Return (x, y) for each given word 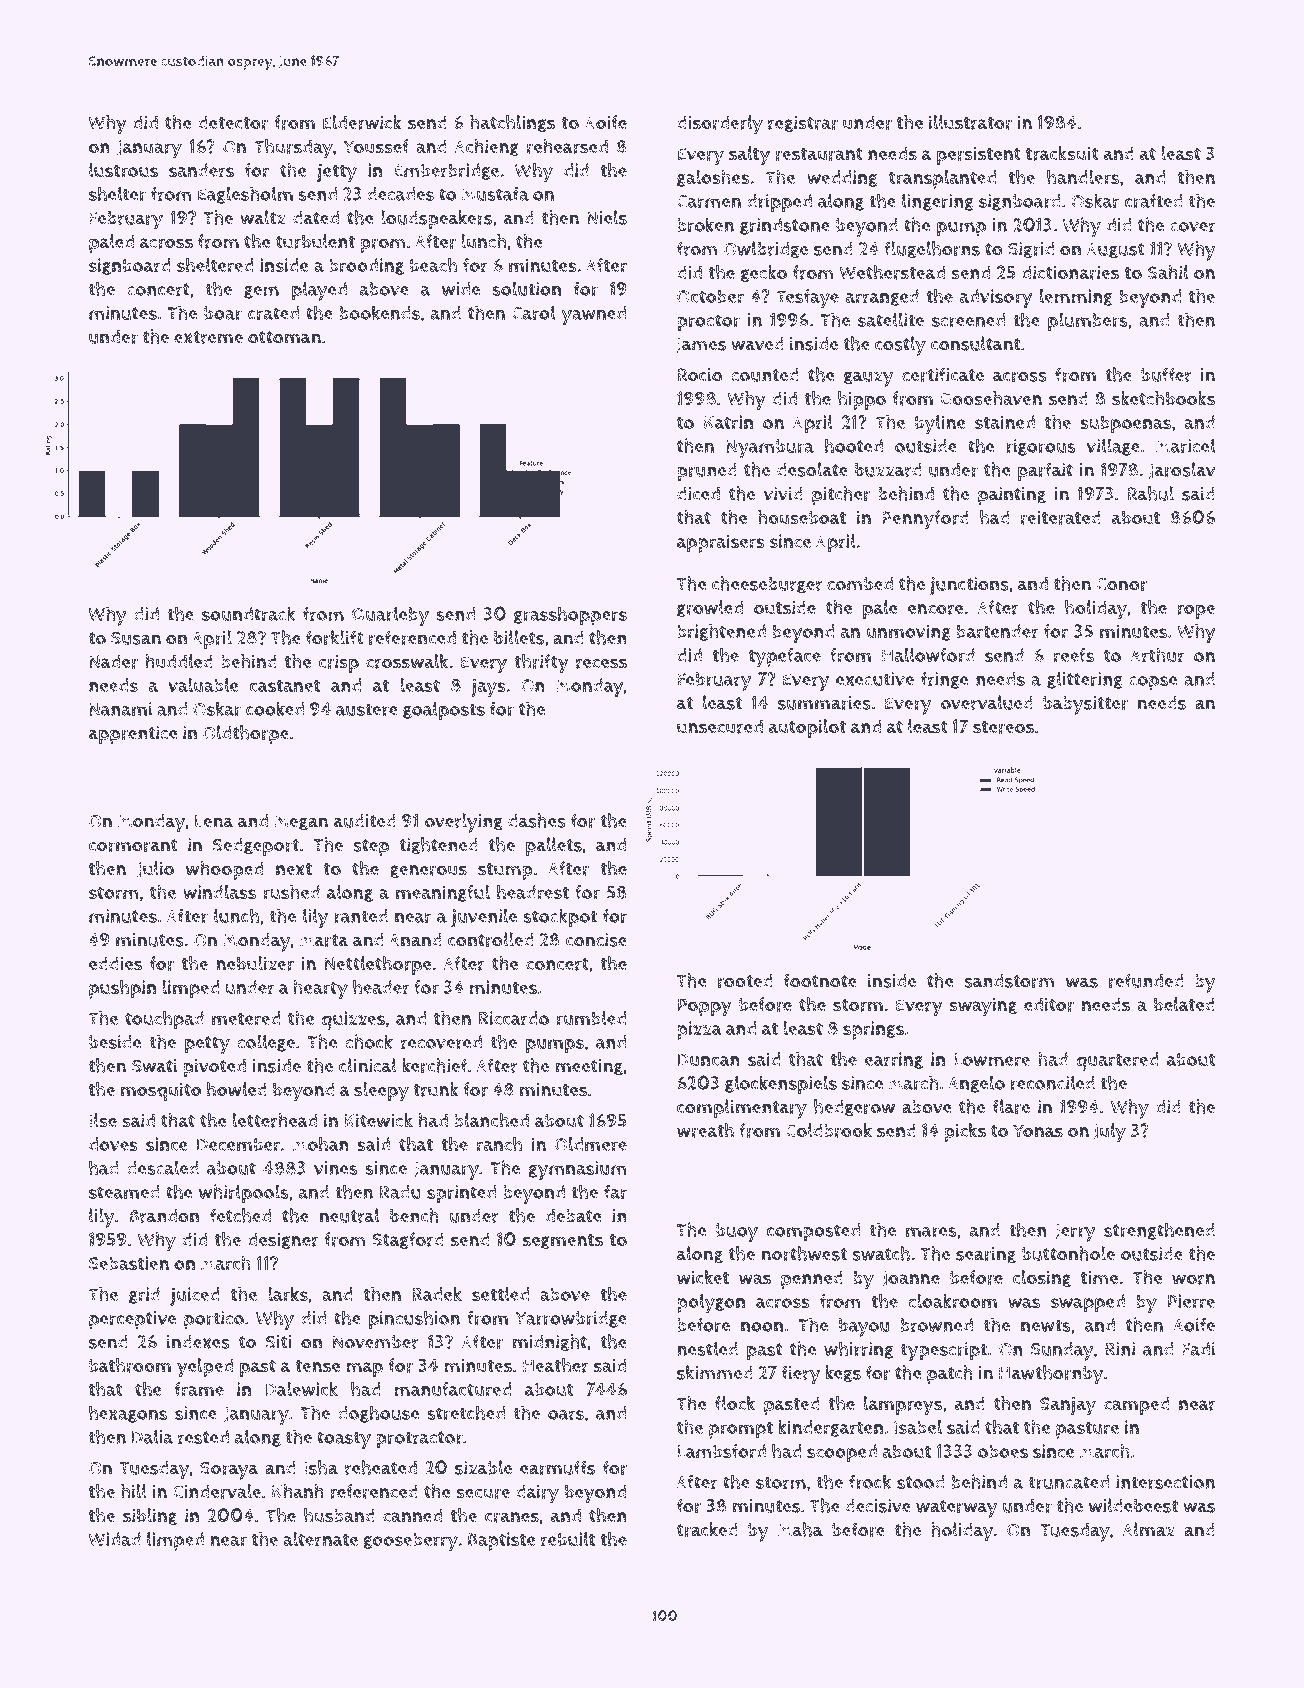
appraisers (721, 543)
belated (1184, 1004)
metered (246, 1018)
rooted (745, 981)
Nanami (120, 709)
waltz (263, 217)
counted (765, 375)
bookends (380, 312)
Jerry (1075, 1233)
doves (113, 1144)
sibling (150, 1517)
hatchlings (512, 124)
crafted (1154, 200)
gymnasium (577, 1170)
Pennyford (925, 520)
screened (968, 320)
